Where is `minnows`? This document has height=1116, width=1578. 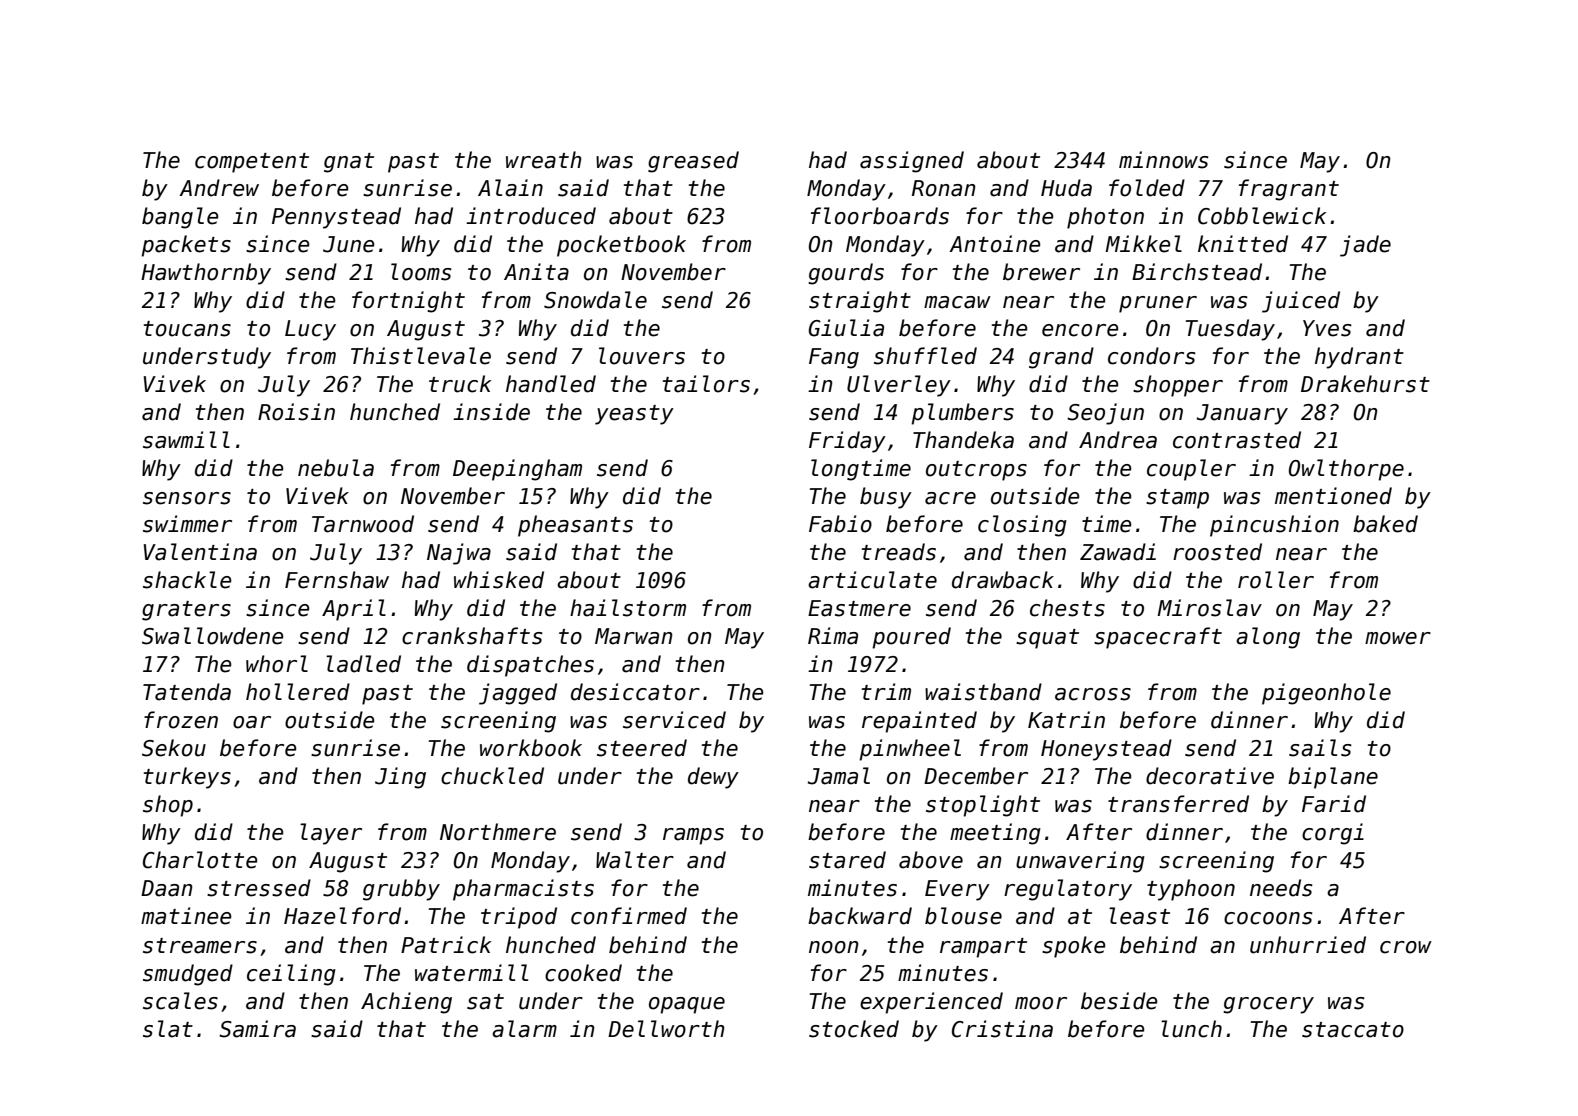
minnows is located at coordinates (1163, 160).
